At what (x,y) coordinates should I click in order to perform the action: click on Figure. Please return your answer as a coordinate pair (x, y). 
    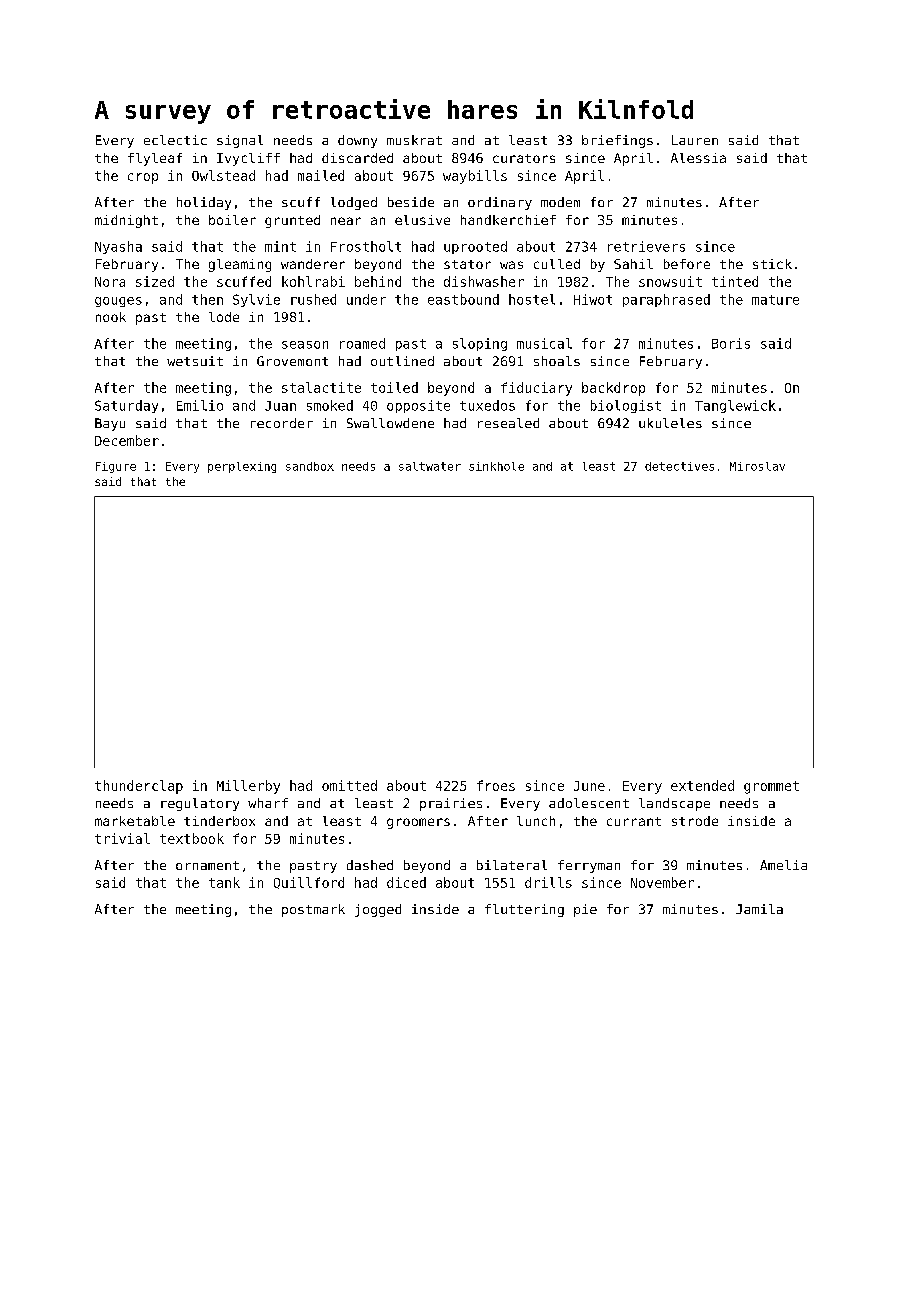
    Looking at the image, I should click on (116, 467).
